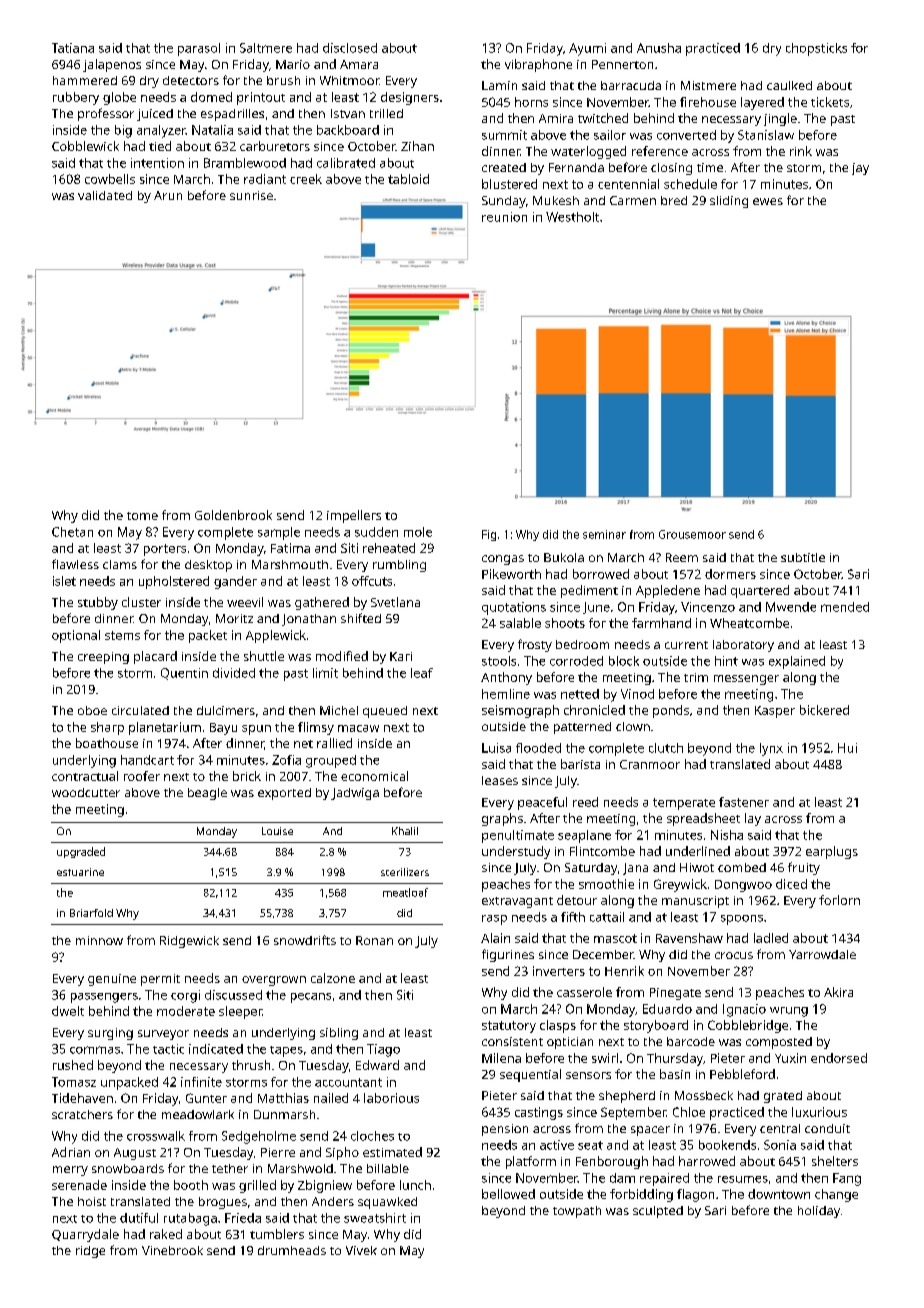 The width and height of the document is (924, 1308). I want to click on bickered, so click(824, 710).
